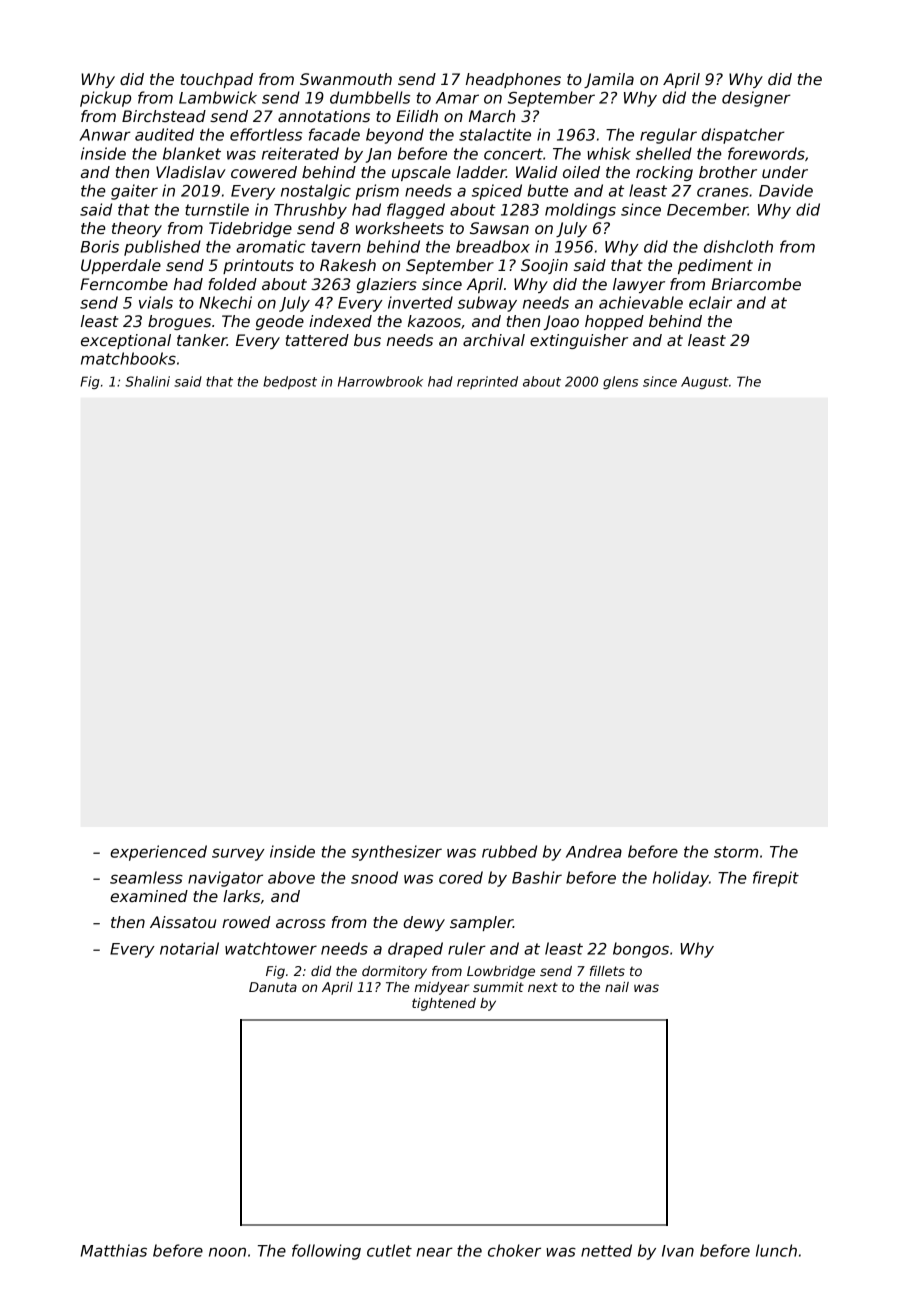  What do you see at coordinates (705, 382) in the screenshot?
I see `August` at bounding box center [705, 382].
